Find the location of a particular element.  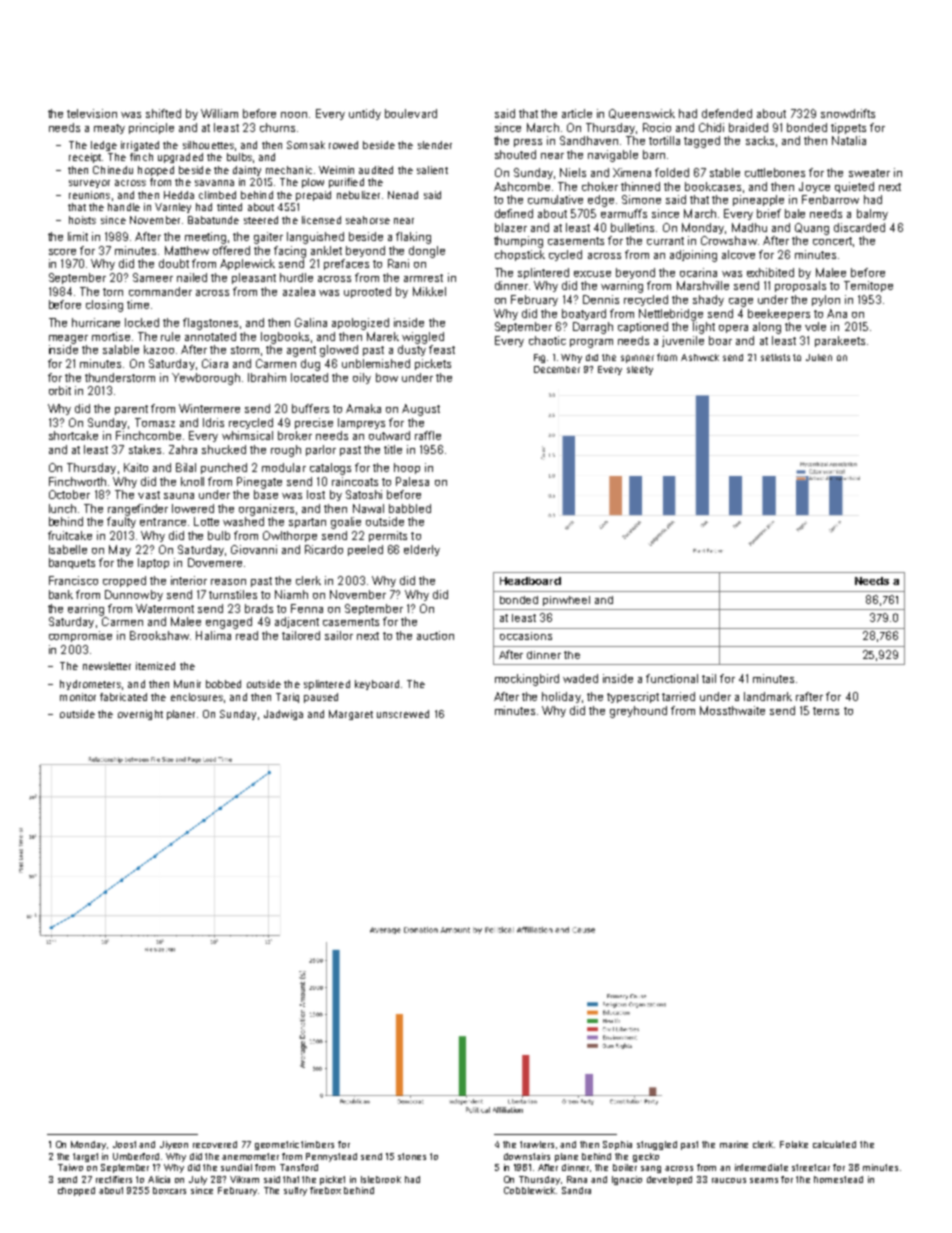

score is located at coordinates (62, 252).
